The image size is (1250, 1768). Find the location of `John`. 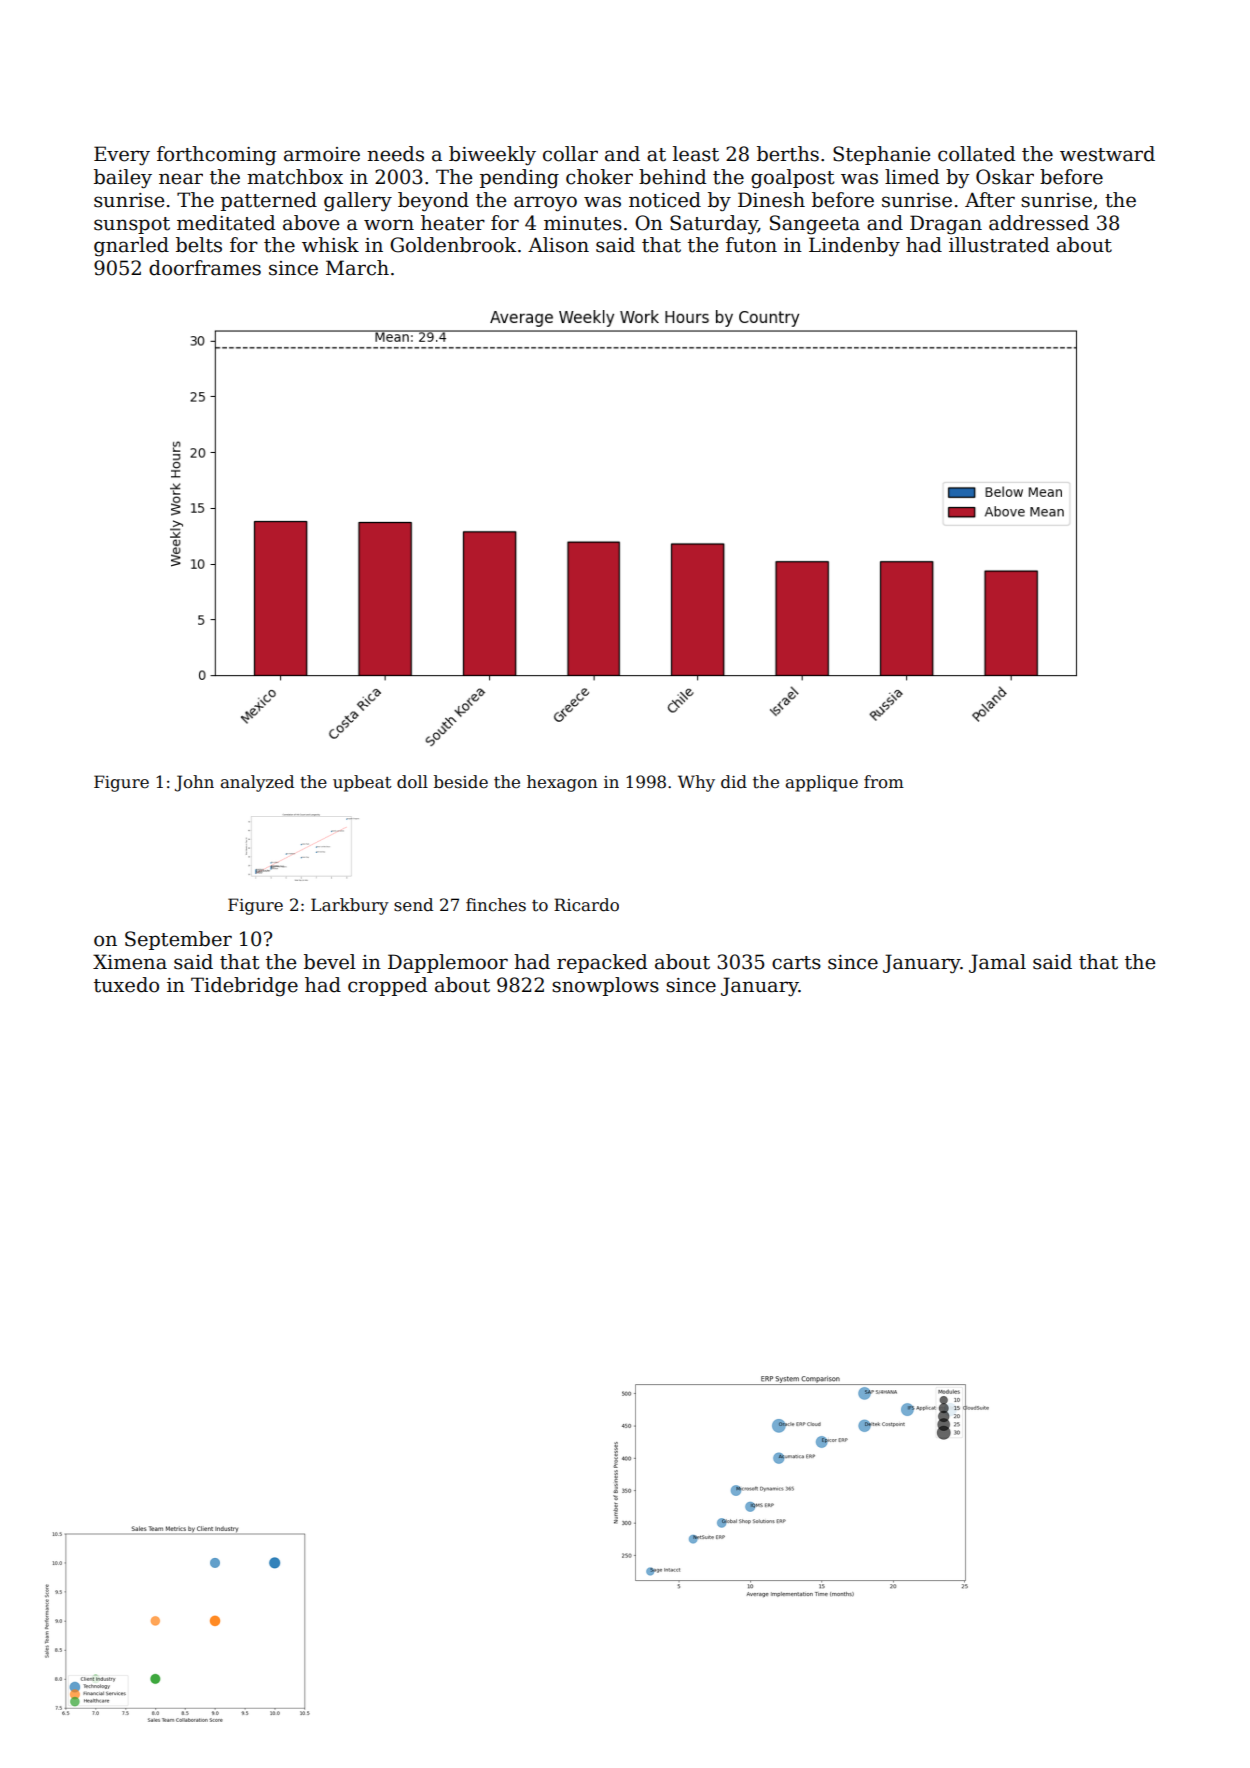

John is located at coordinates (194, 783).
